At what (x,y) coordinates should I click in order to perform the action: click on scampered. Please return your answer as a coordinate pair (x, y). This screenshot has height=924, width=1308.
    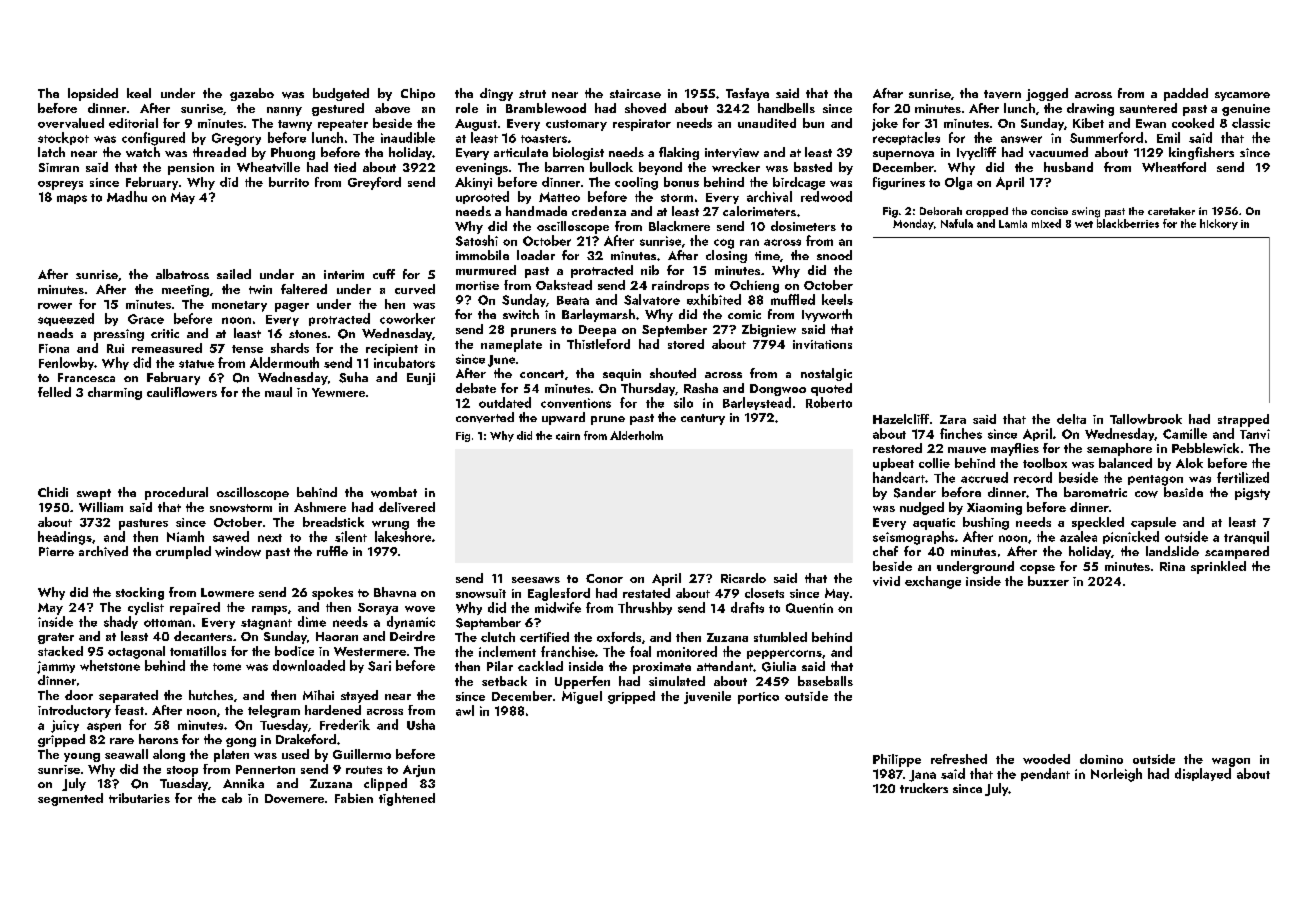
    Looking at the image, I should click on (1237, 552).
